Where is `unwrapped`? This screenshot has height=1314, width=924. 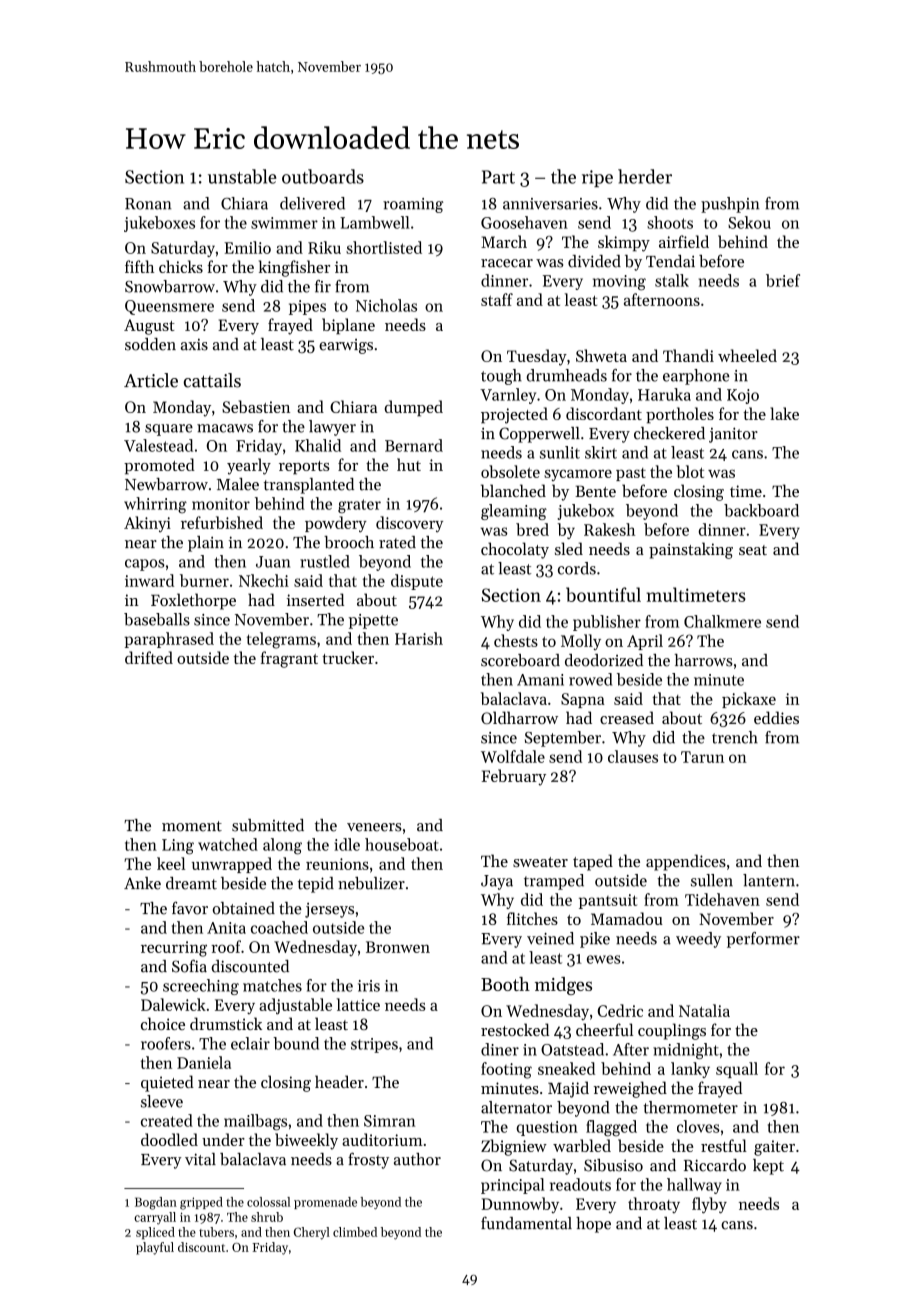 unwrapped is located at coordinates (232, 865).
